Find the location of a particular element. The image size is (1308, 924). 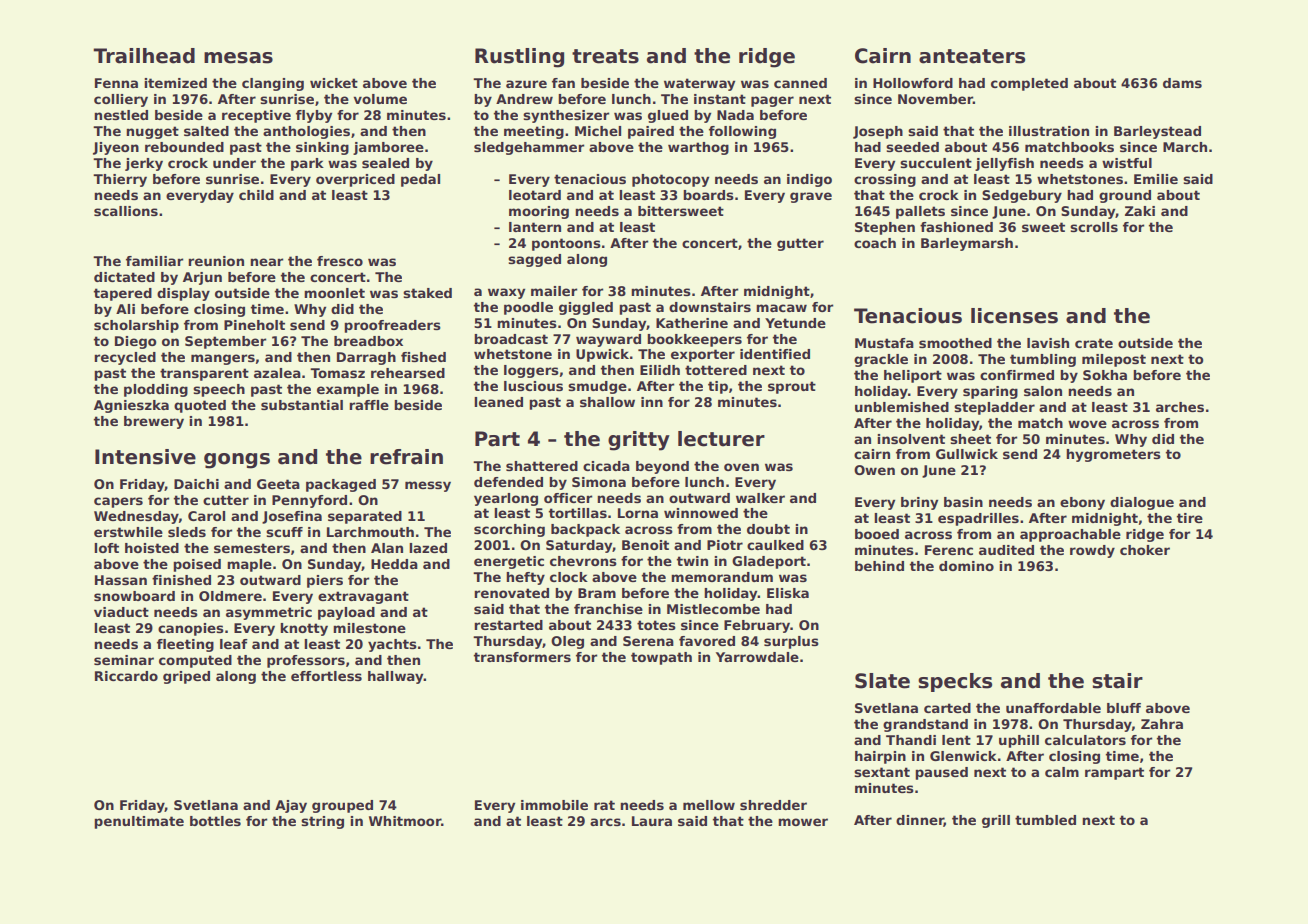

Yarrowdale is located at coordinates (757, 657).
